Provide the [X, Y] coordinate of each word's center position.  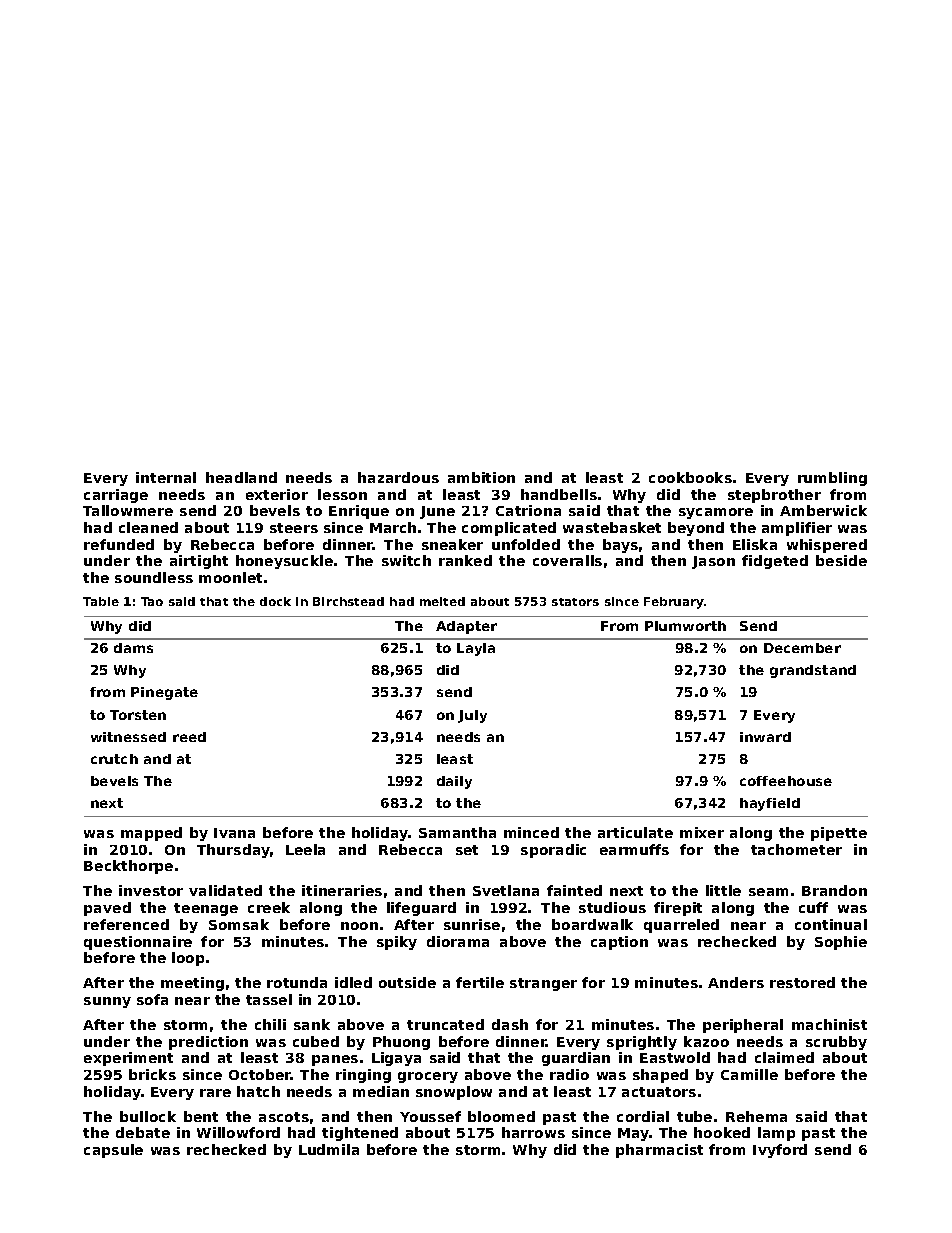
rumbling [832, 479]
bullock [148, 1116]
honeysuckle [284, 562]
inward [765, 737]
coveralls [567, 560]
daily [454, 782]
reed [189, 737]
